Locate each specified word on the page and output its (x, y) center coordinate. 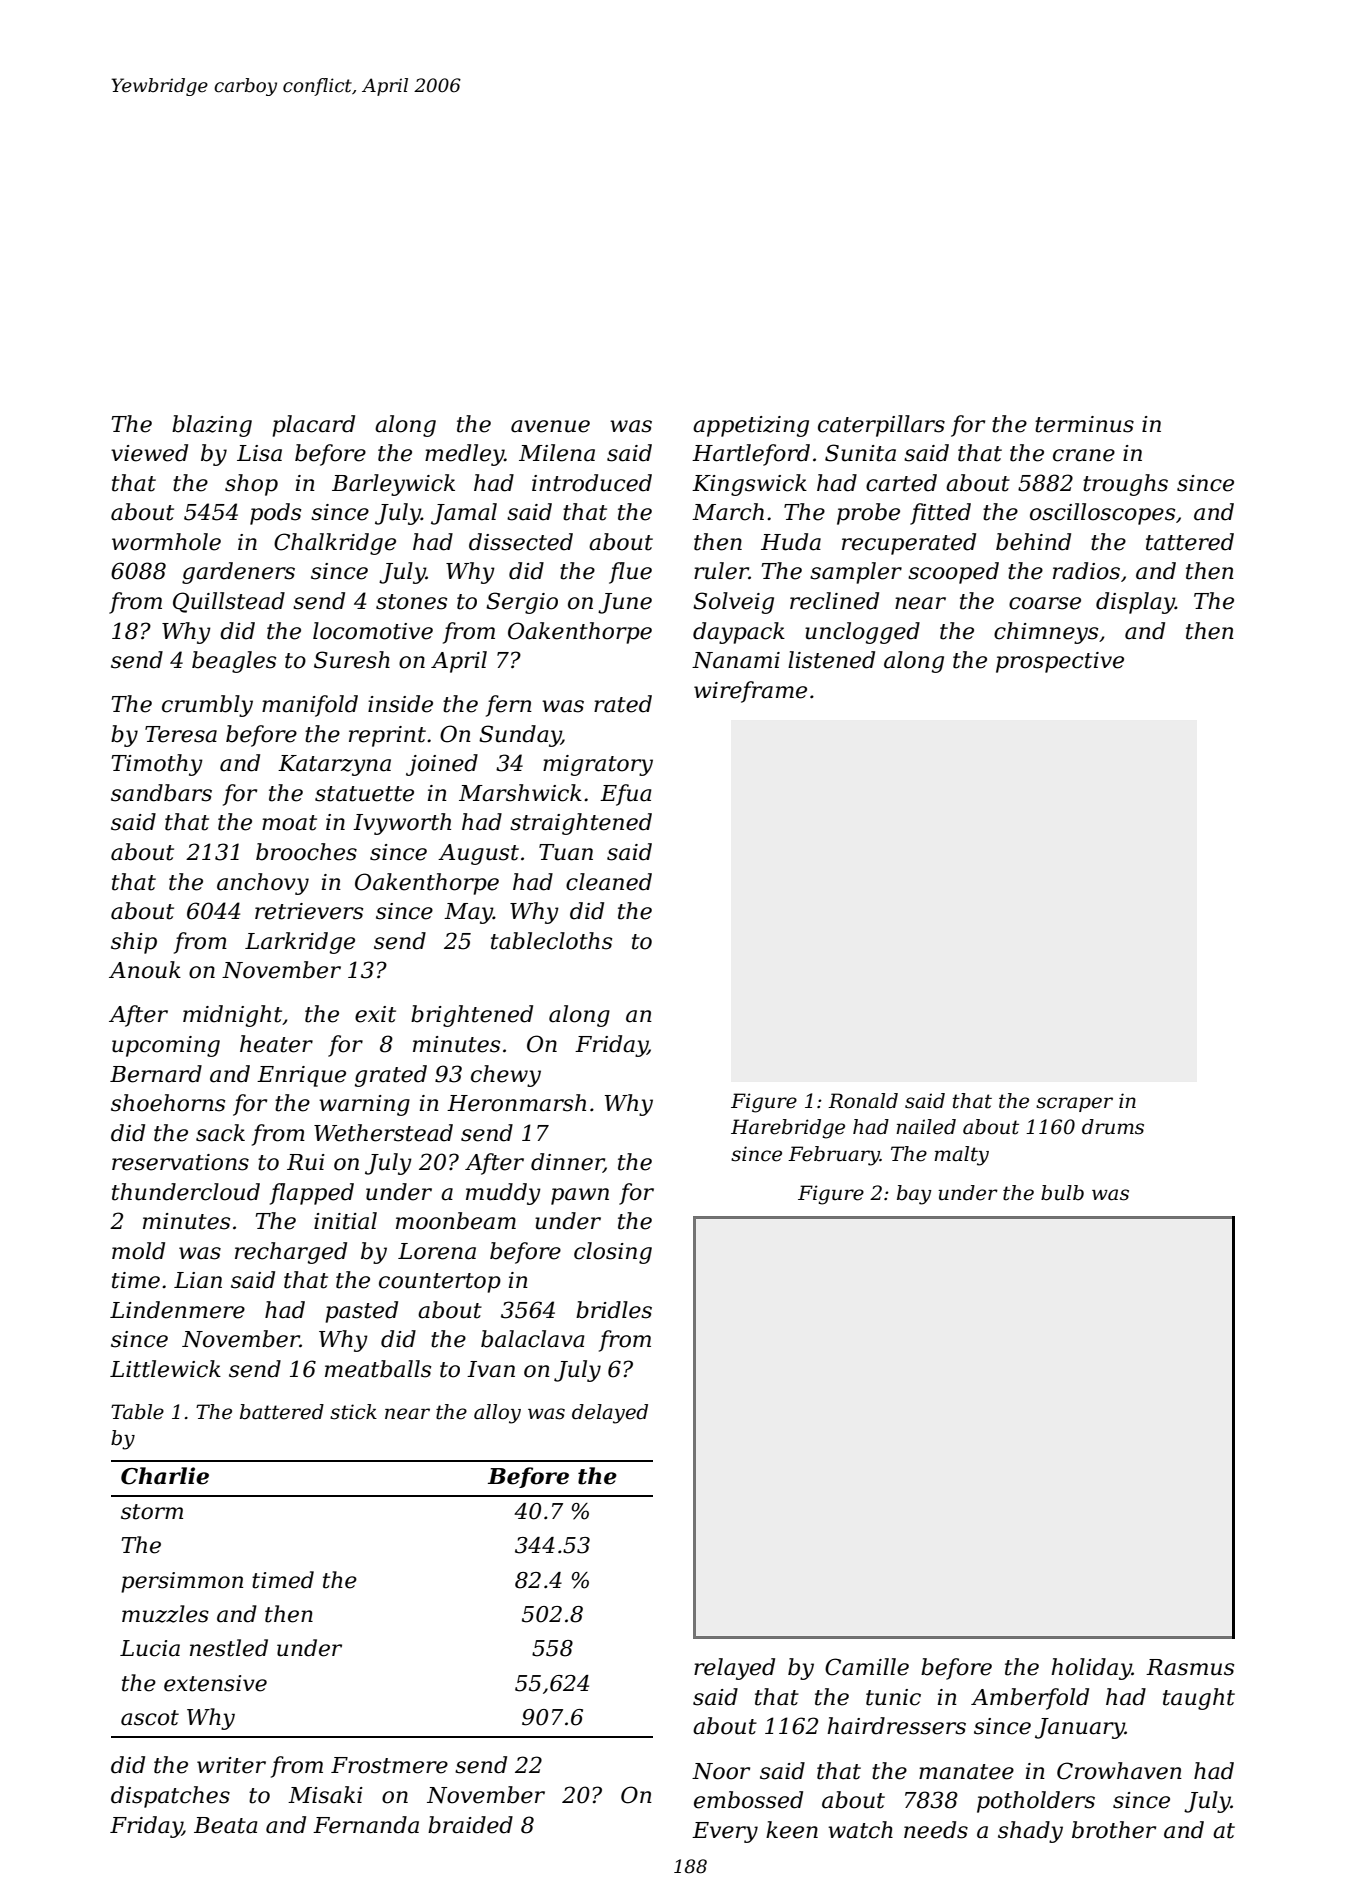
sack (220, 1133)
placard (313, 426)
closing (613, 1253)
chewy (506, 1076)
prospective (1060, 662)
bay (914, 1195)
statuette (364, 794)
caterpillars (881, 426)
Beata (226, 1825)
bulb (1062, 1193)
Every (725, 1832)
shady (1030, 1832)
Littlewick (165, 1369)
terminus (1084, 424)
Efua (626, 795)
